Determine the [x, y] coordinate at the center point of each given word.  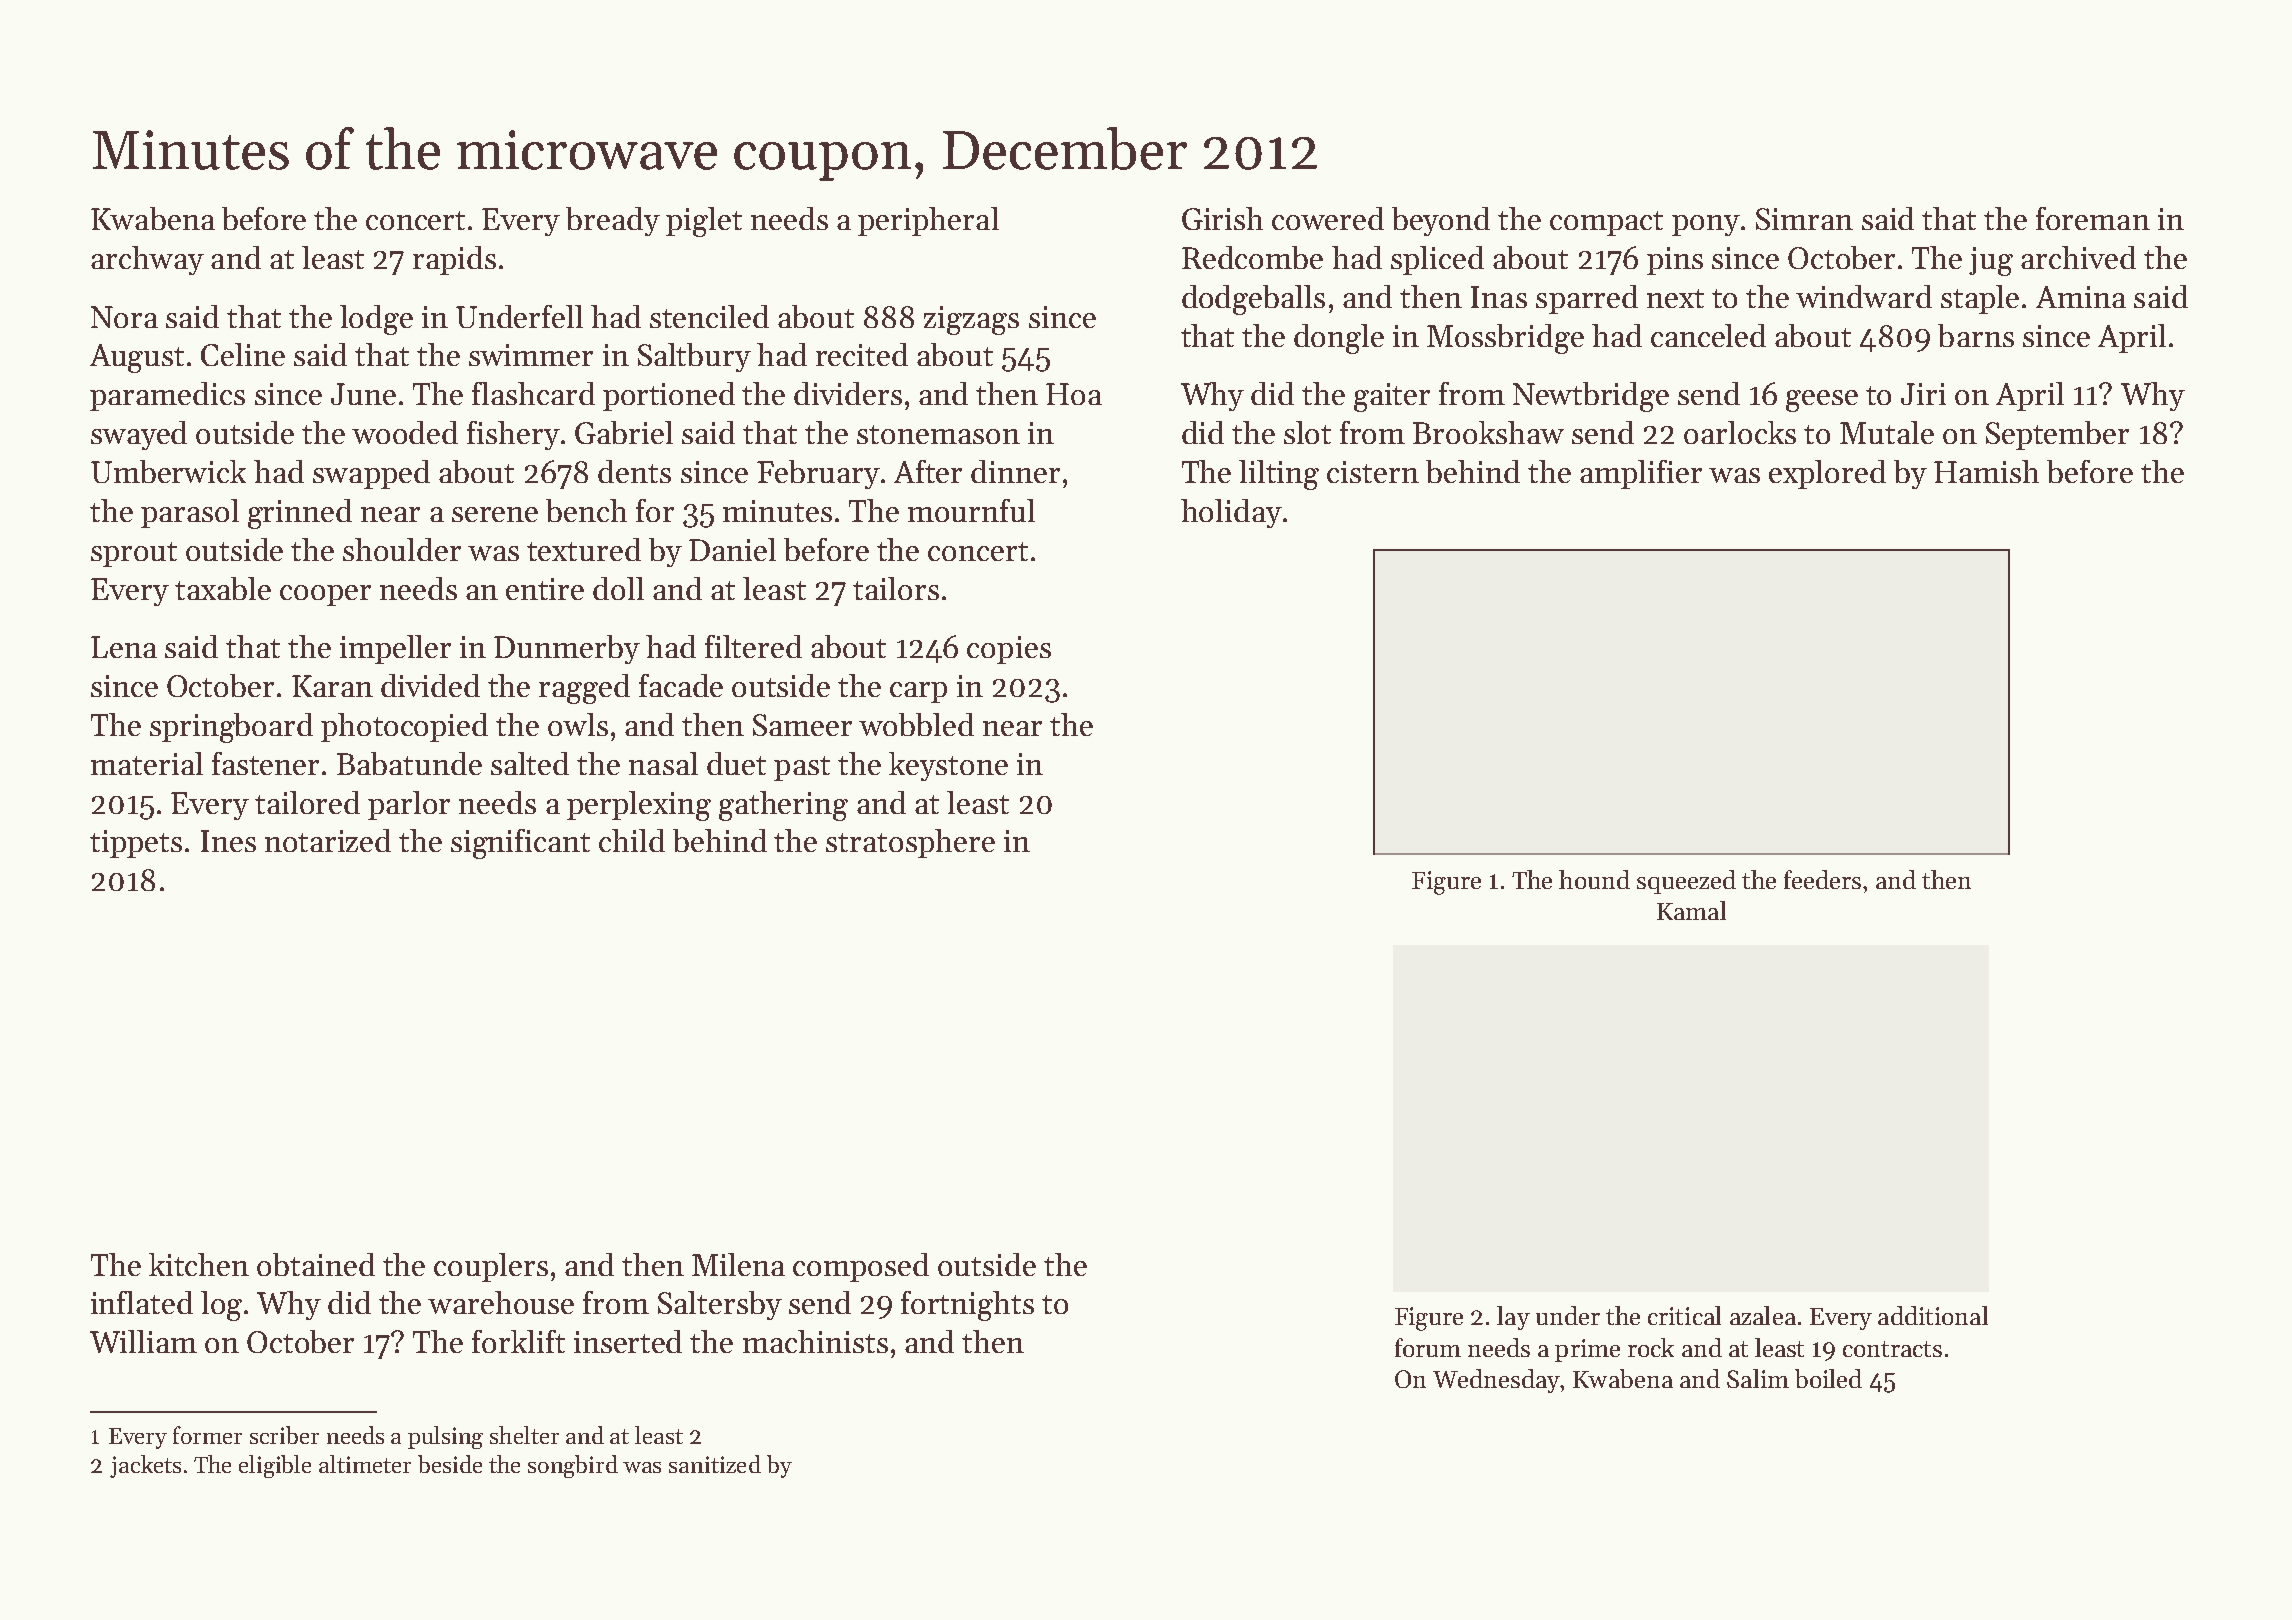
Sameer [802, 725]
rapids [454, 260]
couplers [491, 1267]
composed [861, 1267]
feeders [1822, 879]
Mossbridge [1505, 339]
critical [1684, 1315]
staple [1980, 299]
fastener [265, 763]
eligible [275, 1466]
